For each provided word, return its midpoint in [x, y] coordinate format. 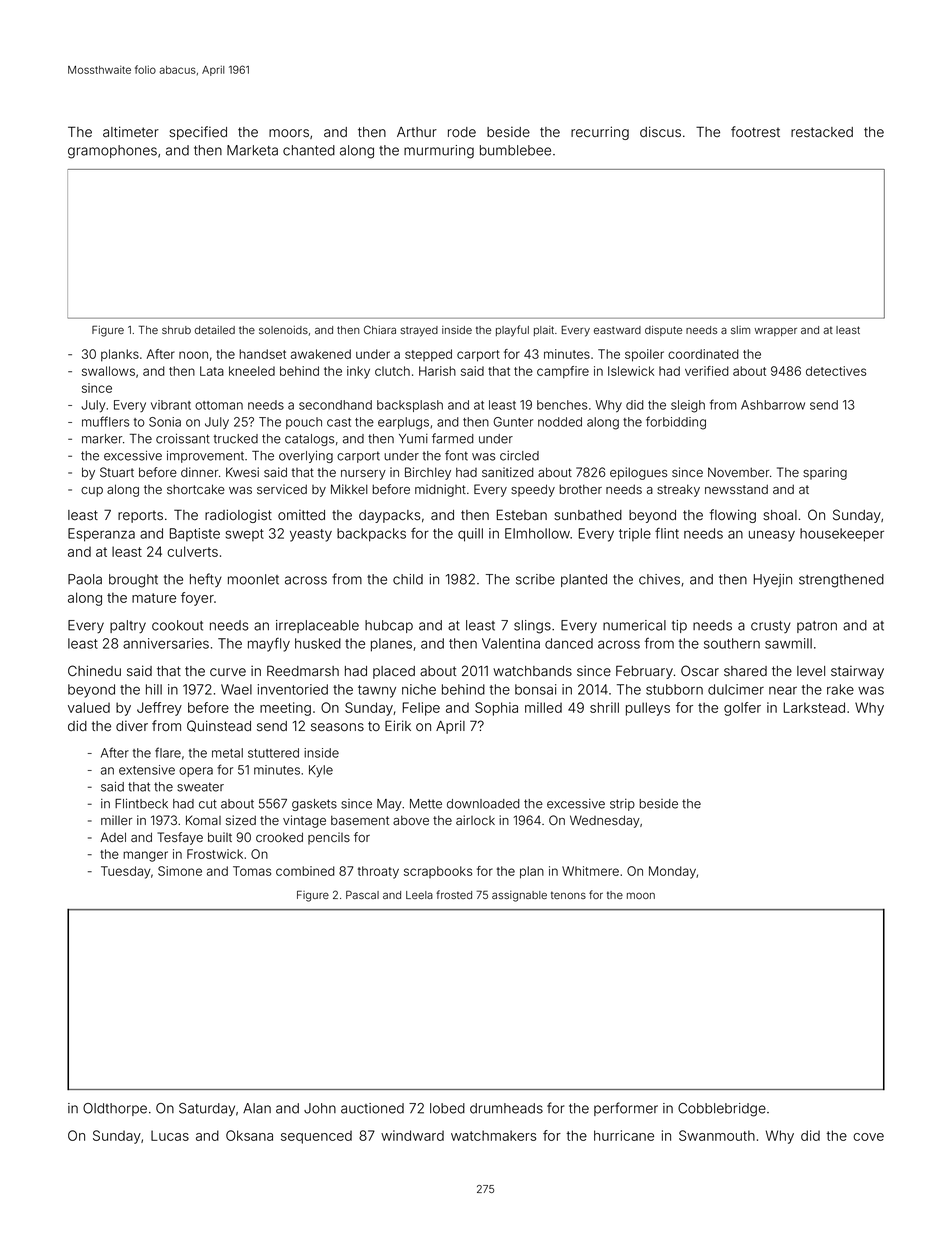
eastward [617, 330]
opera [196, 772]
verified [707, 371]
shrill [604, 707]
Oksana [249, 1135]
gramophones [112, 152]
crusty [771, 627]
